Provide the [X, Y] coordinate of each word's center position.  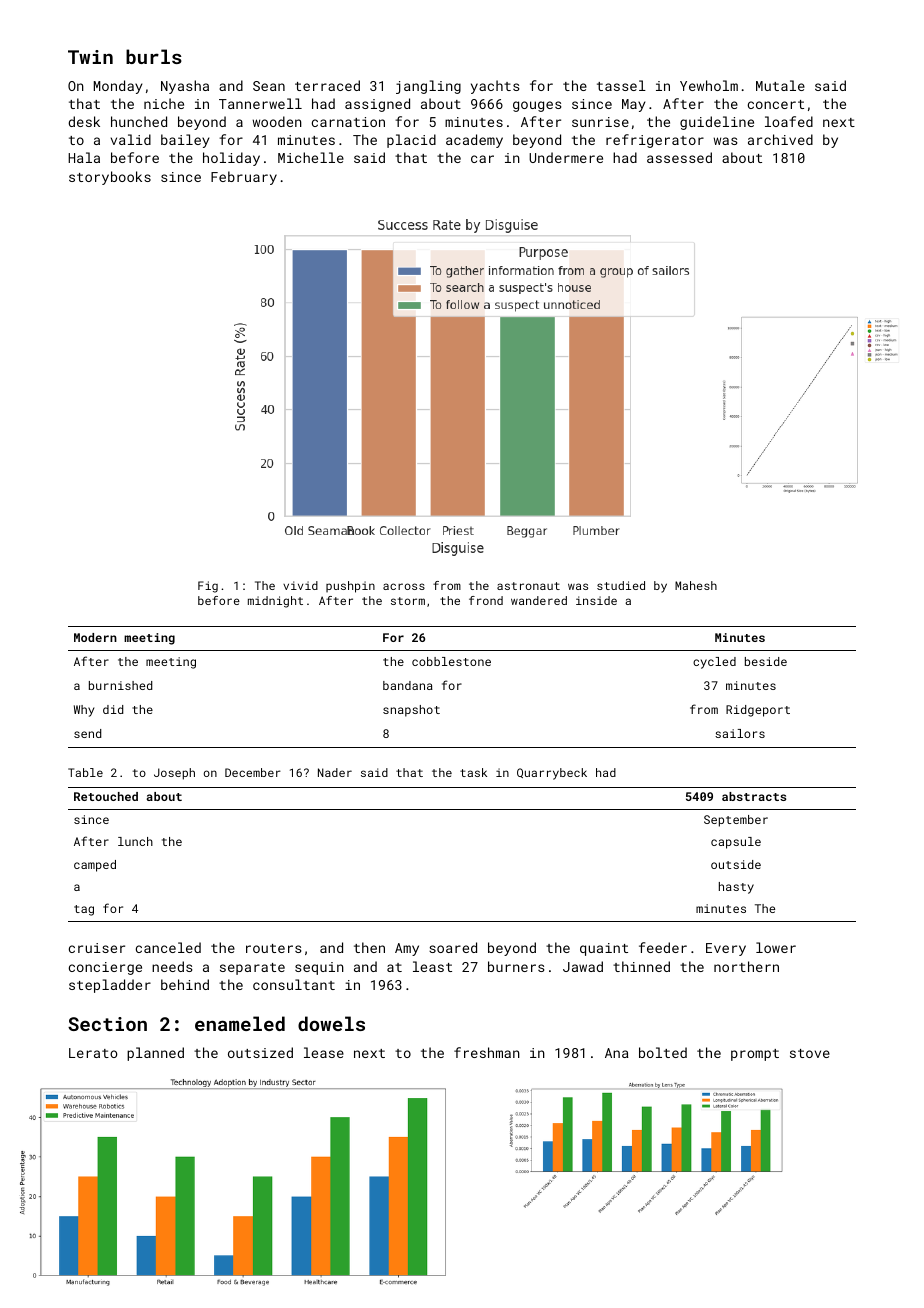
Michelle [311, 157]
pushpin [350, 587]
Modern [95, 637]
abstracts [754, 796]
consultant [294, 984]
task [473, 772]
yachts [495, 87]
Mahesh [696, 585]
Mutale [780, 85]
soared [453, 947]
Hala [84, 157]
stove [810, 1053]
